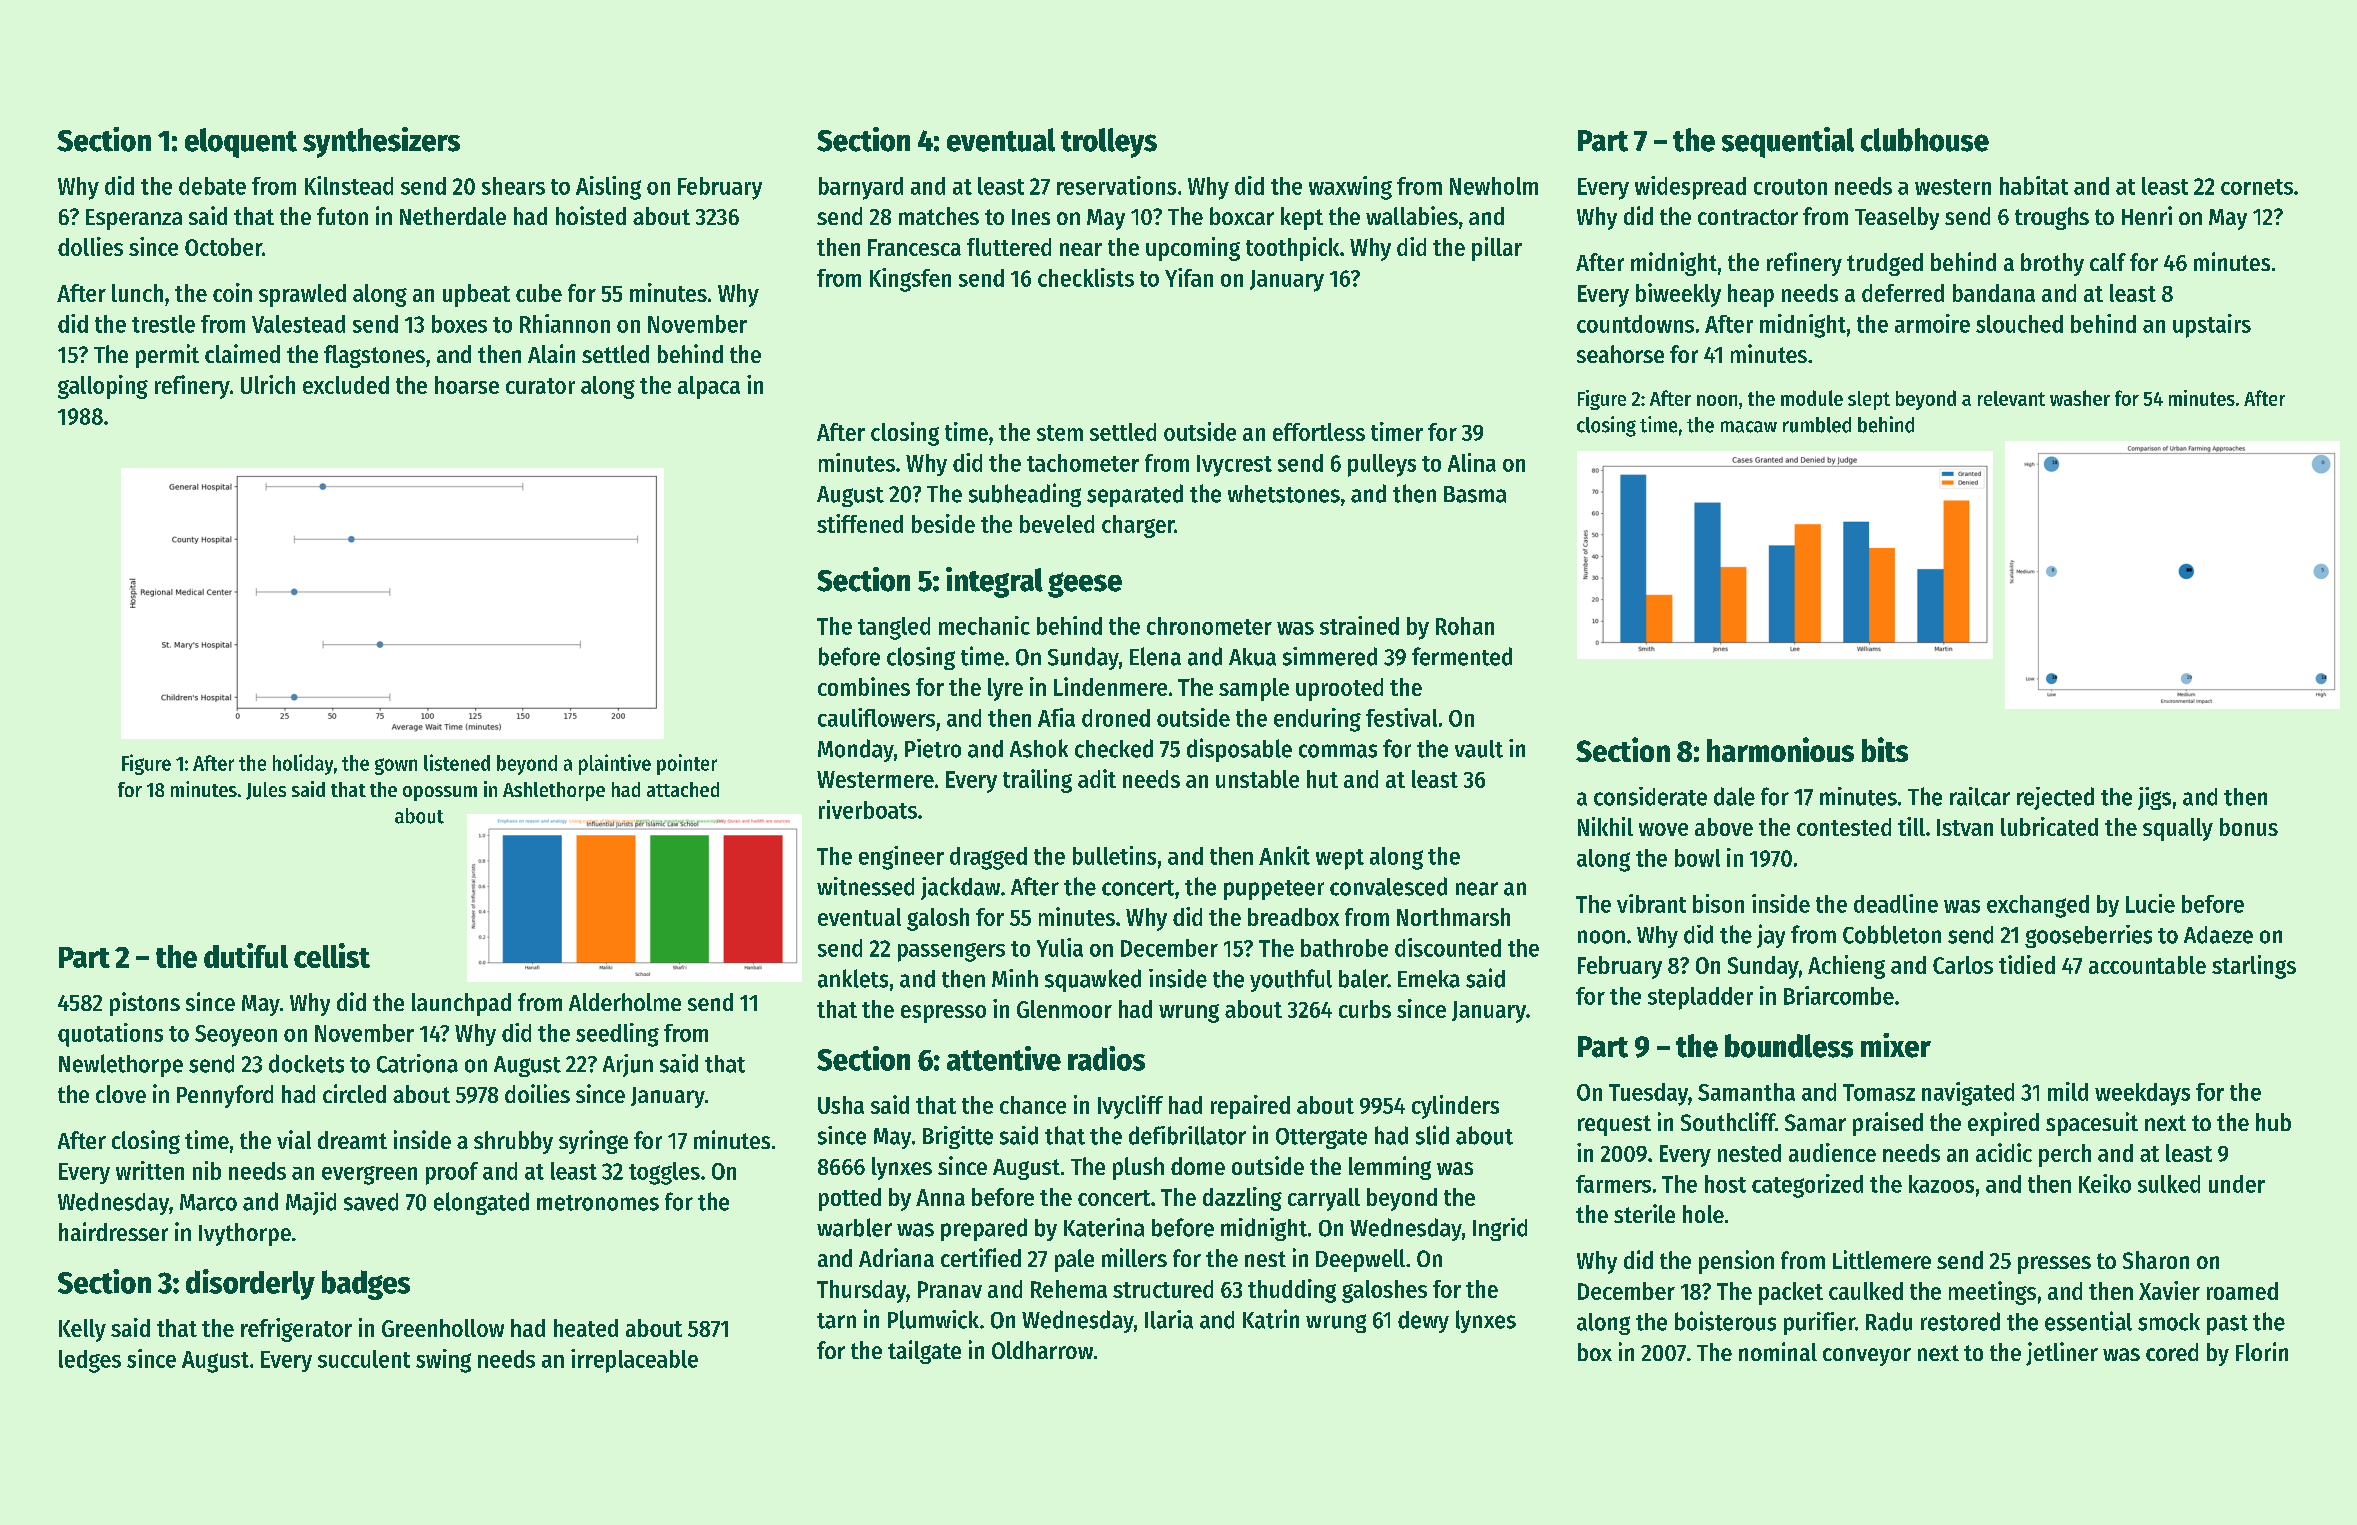  I want to click on bits, so click(1885, 749).
